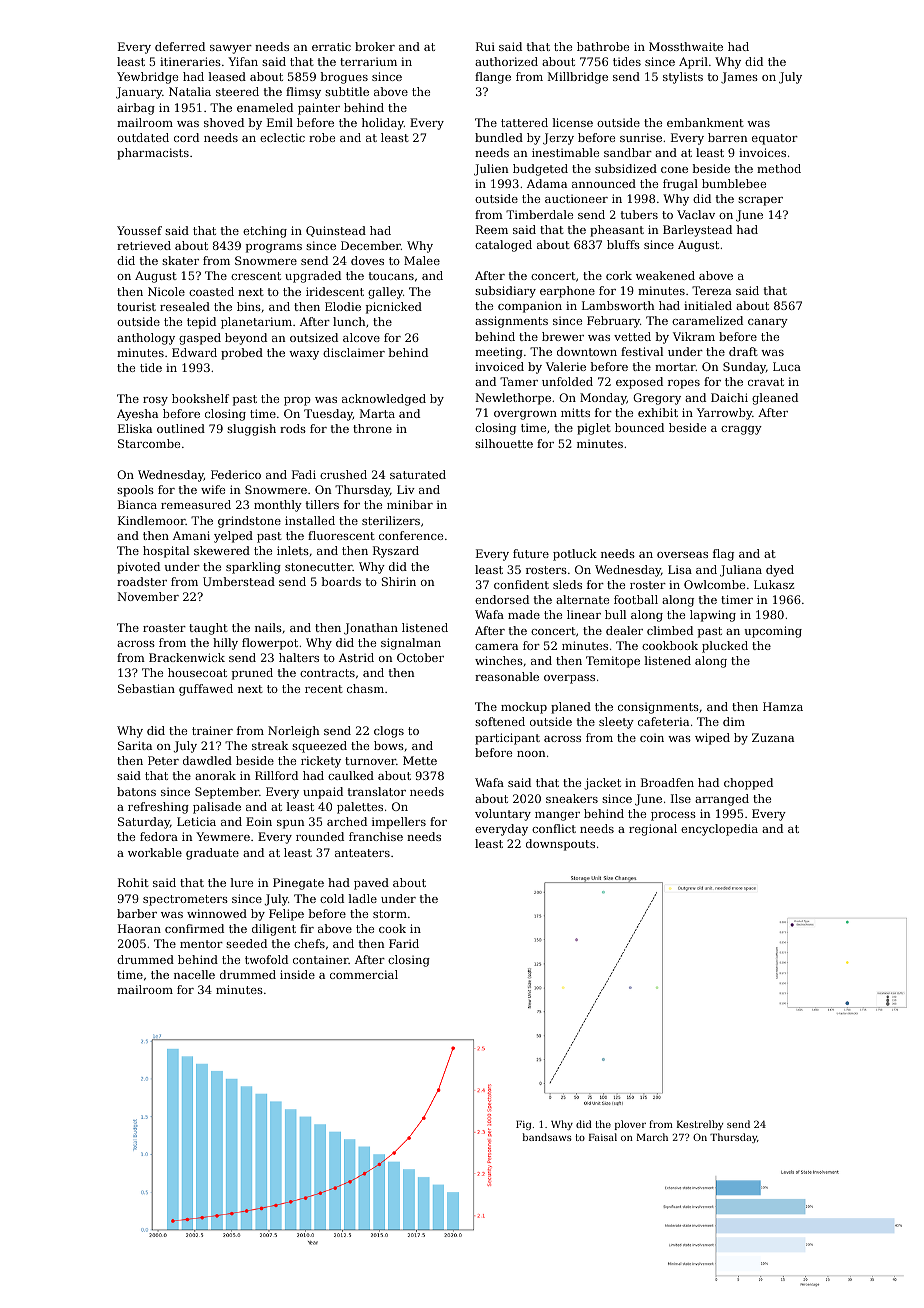 The image size is (924, 1308). I want to click on ladle, so click(362, 898).
